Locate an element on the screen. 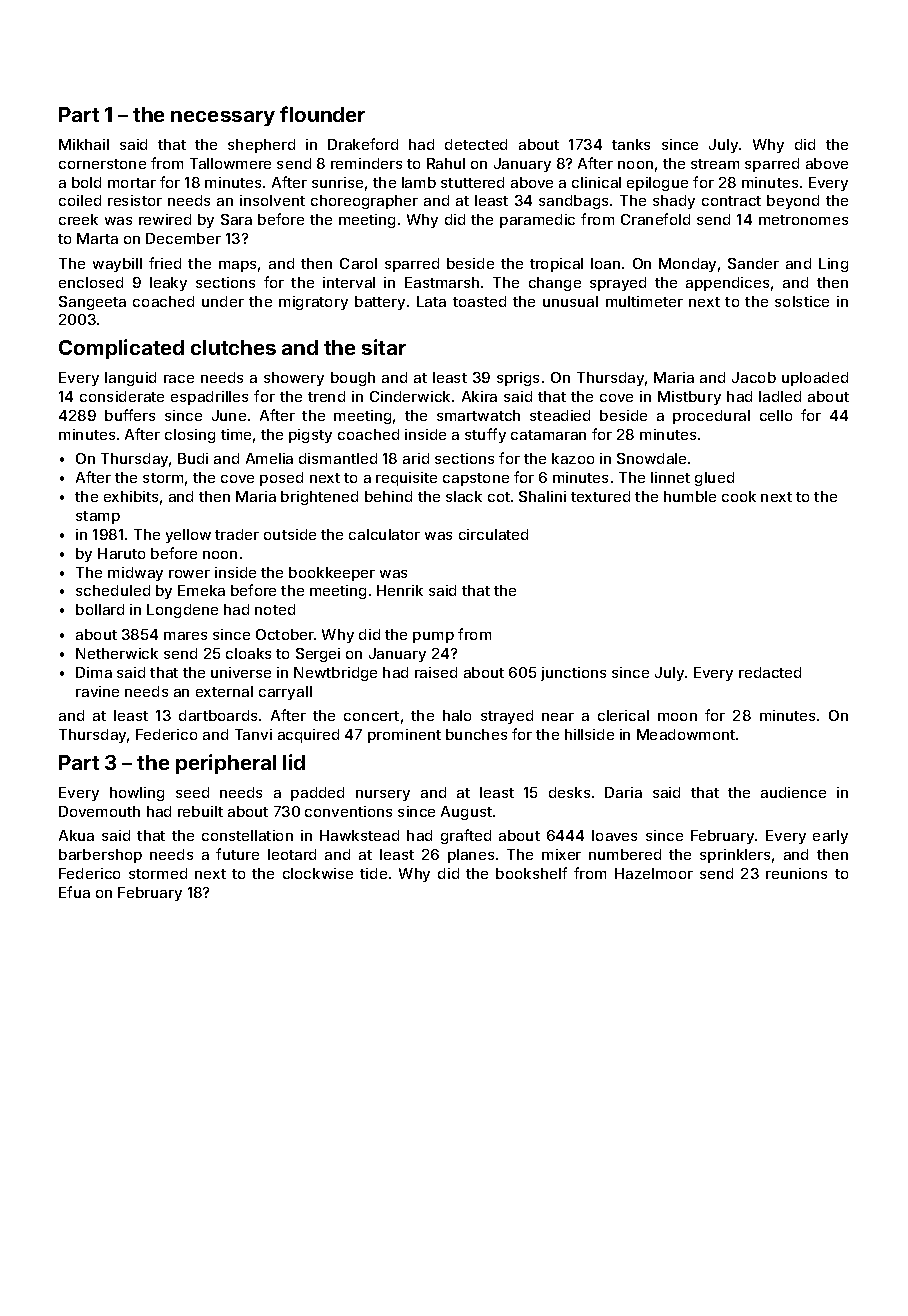  future is located at coordinates (237, 854).
